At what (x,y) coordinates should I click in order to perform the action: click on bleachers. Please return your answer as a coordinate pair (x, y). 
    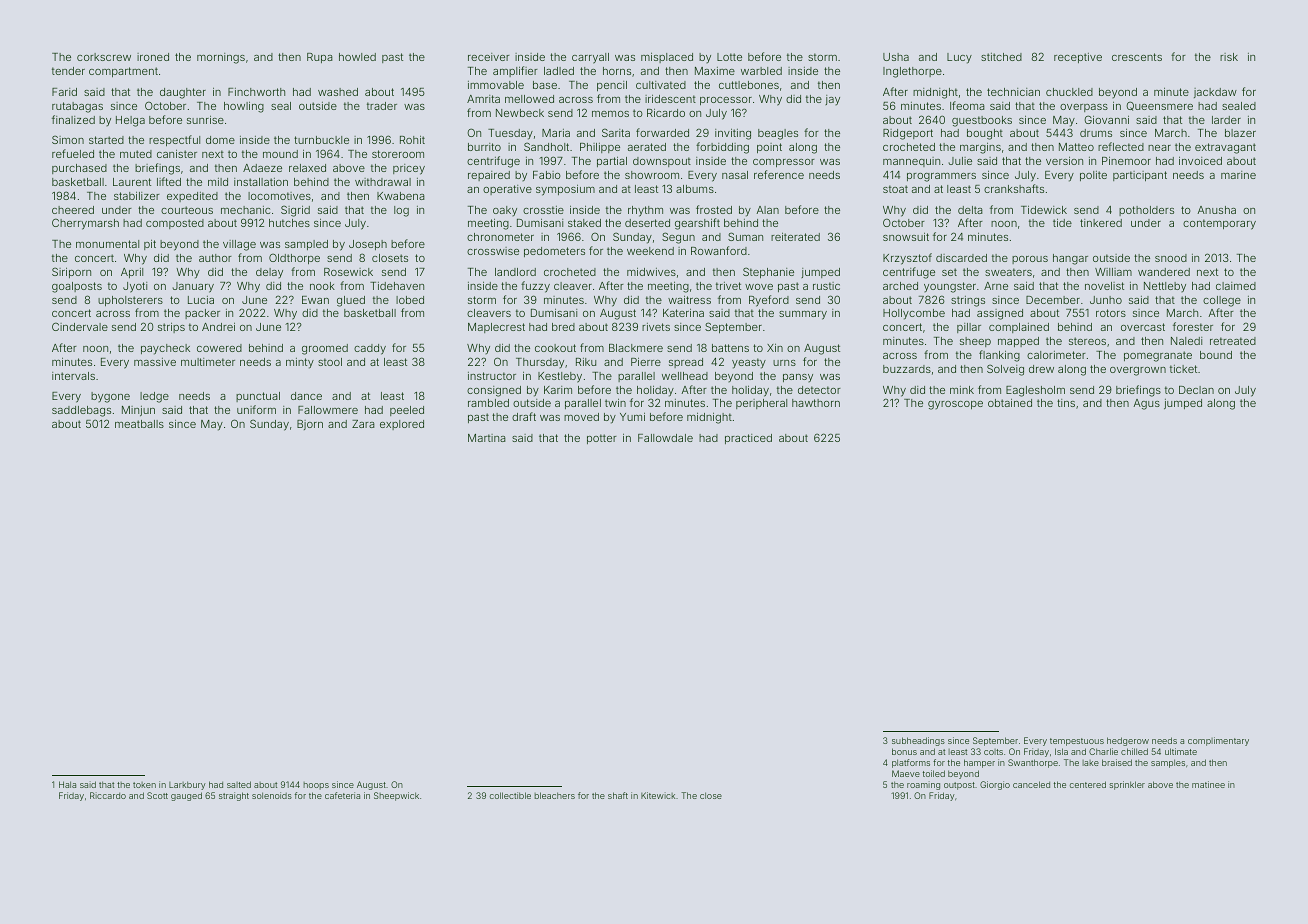
    Looking at the image, I should click on (554, 795).
